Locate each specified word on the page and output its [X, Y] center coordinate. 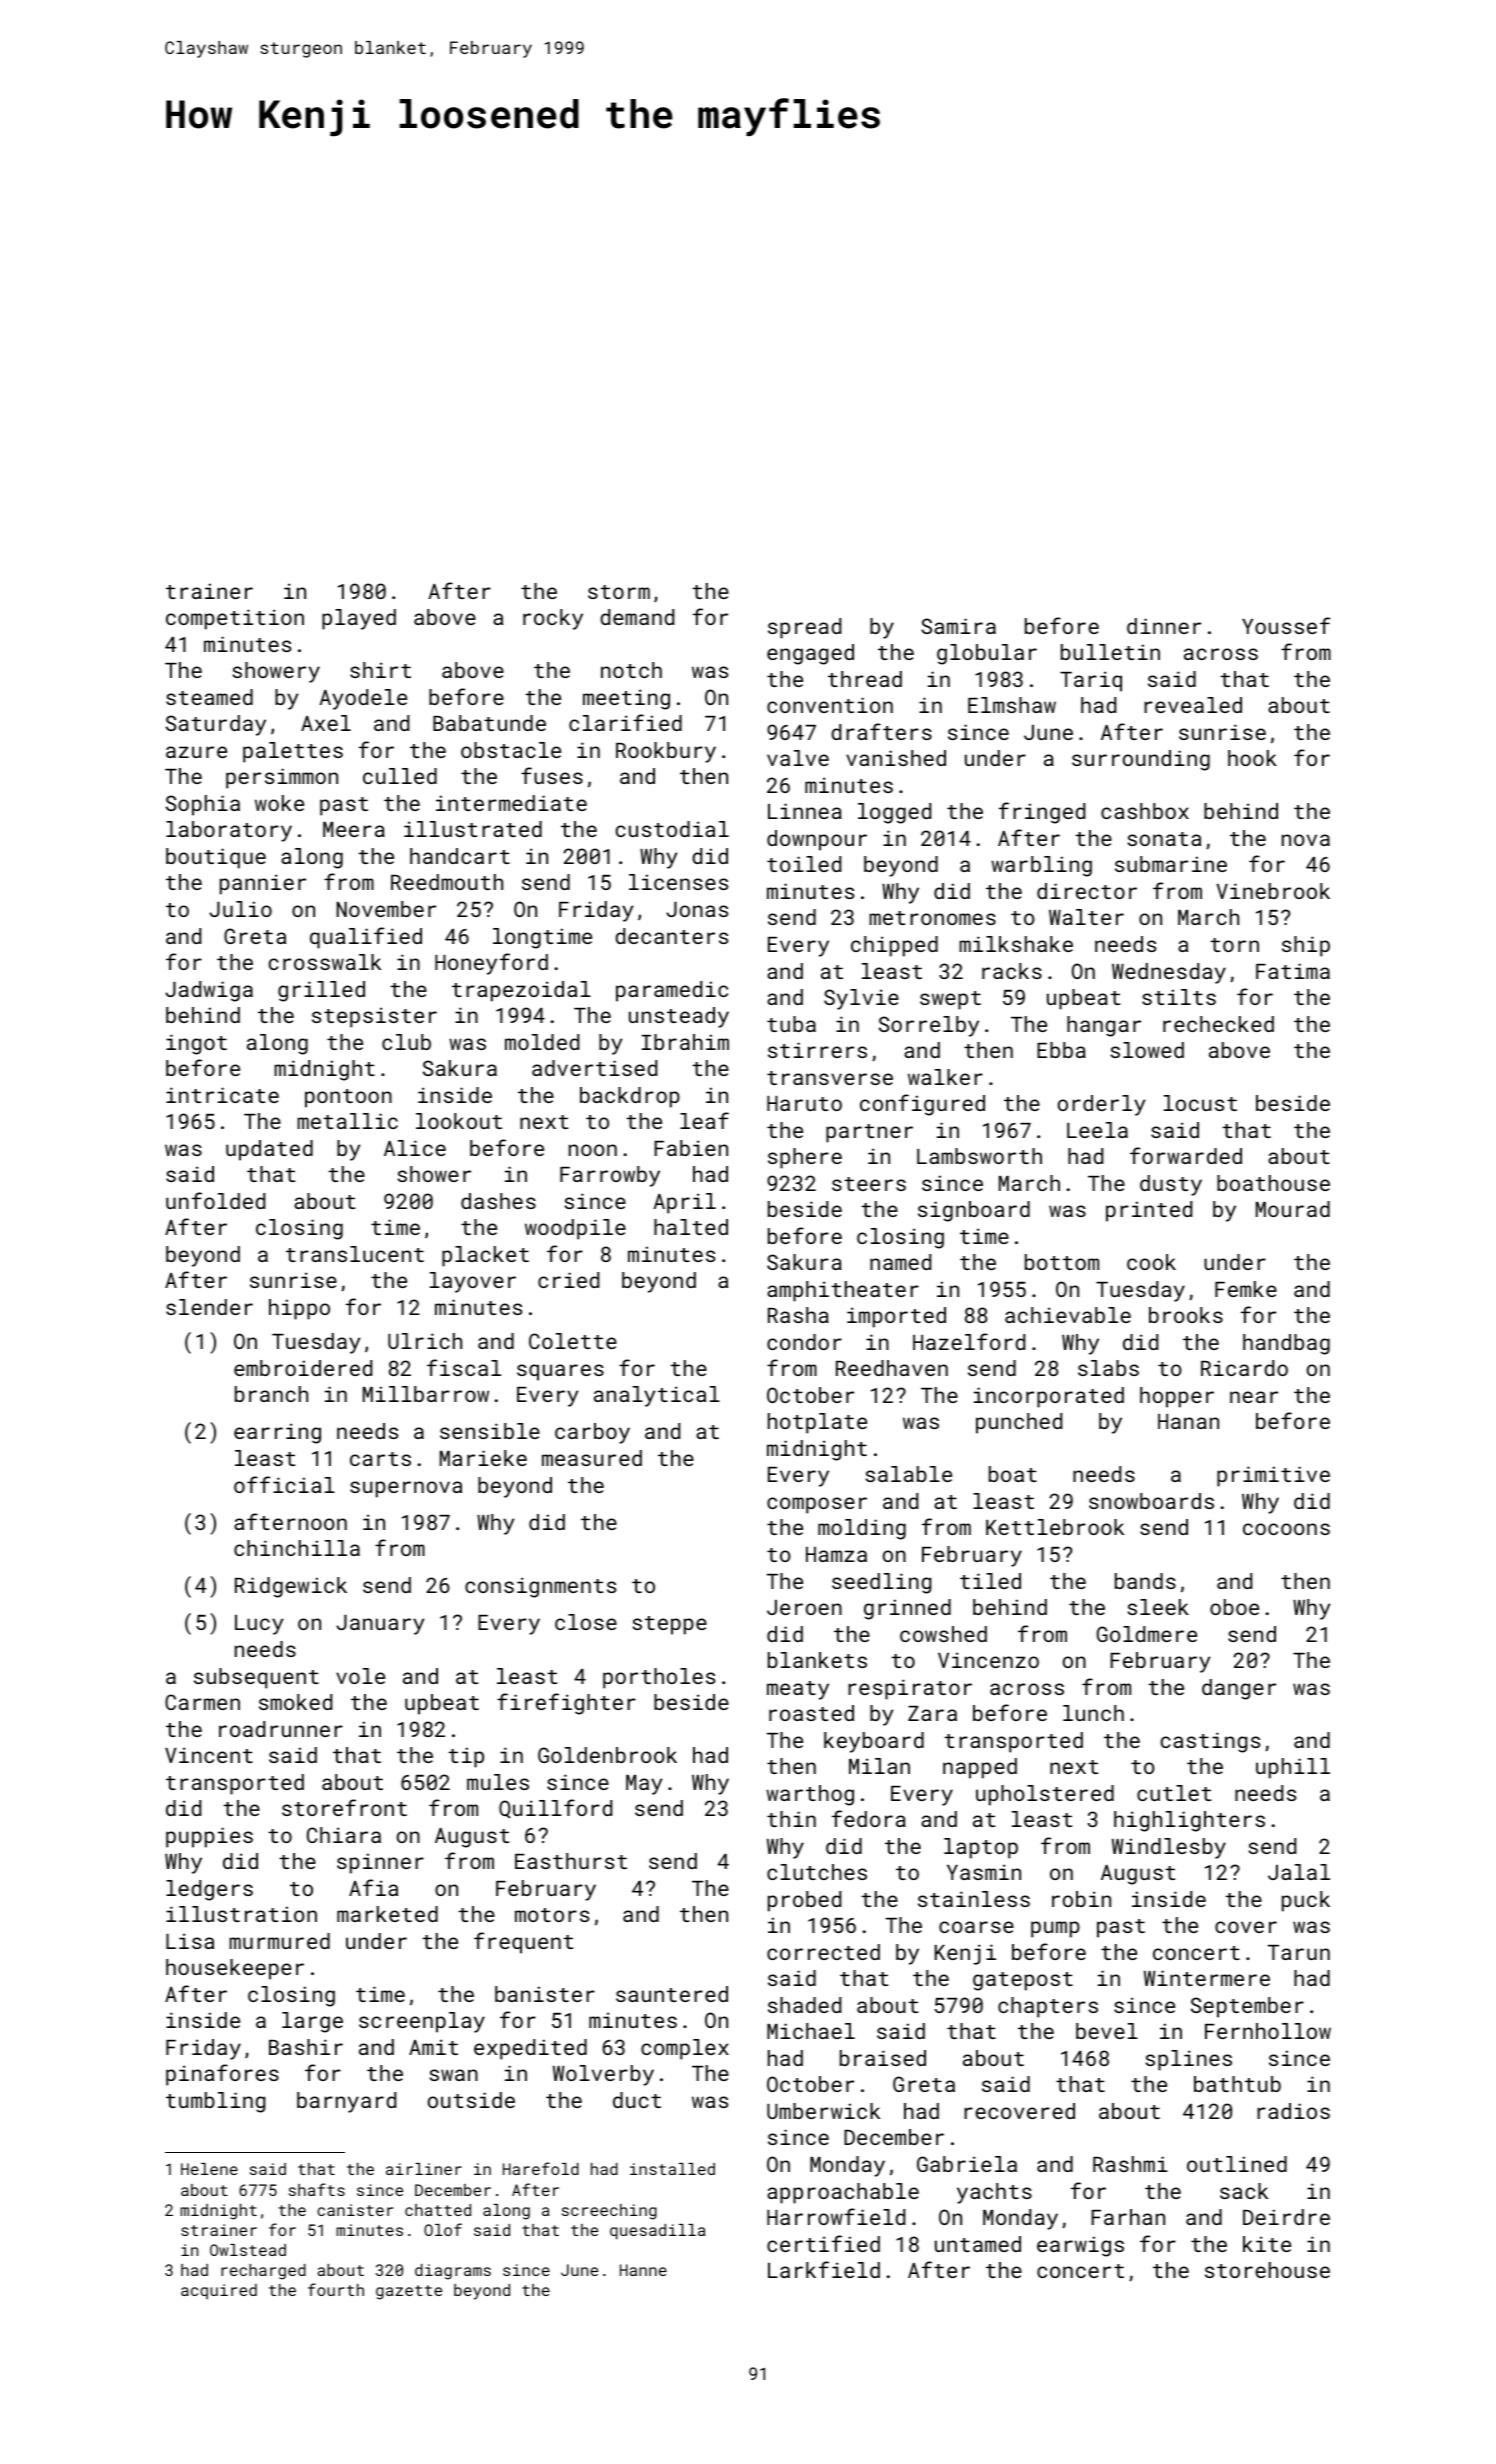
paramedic [672, 991]
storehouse [1267, 2270]
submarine [1171, 864]
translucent [355, 1254]
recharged [263, 2272]
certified [823, 2243]
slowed [1147, 1050]
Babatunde [489, 723]
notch [631, 670]
